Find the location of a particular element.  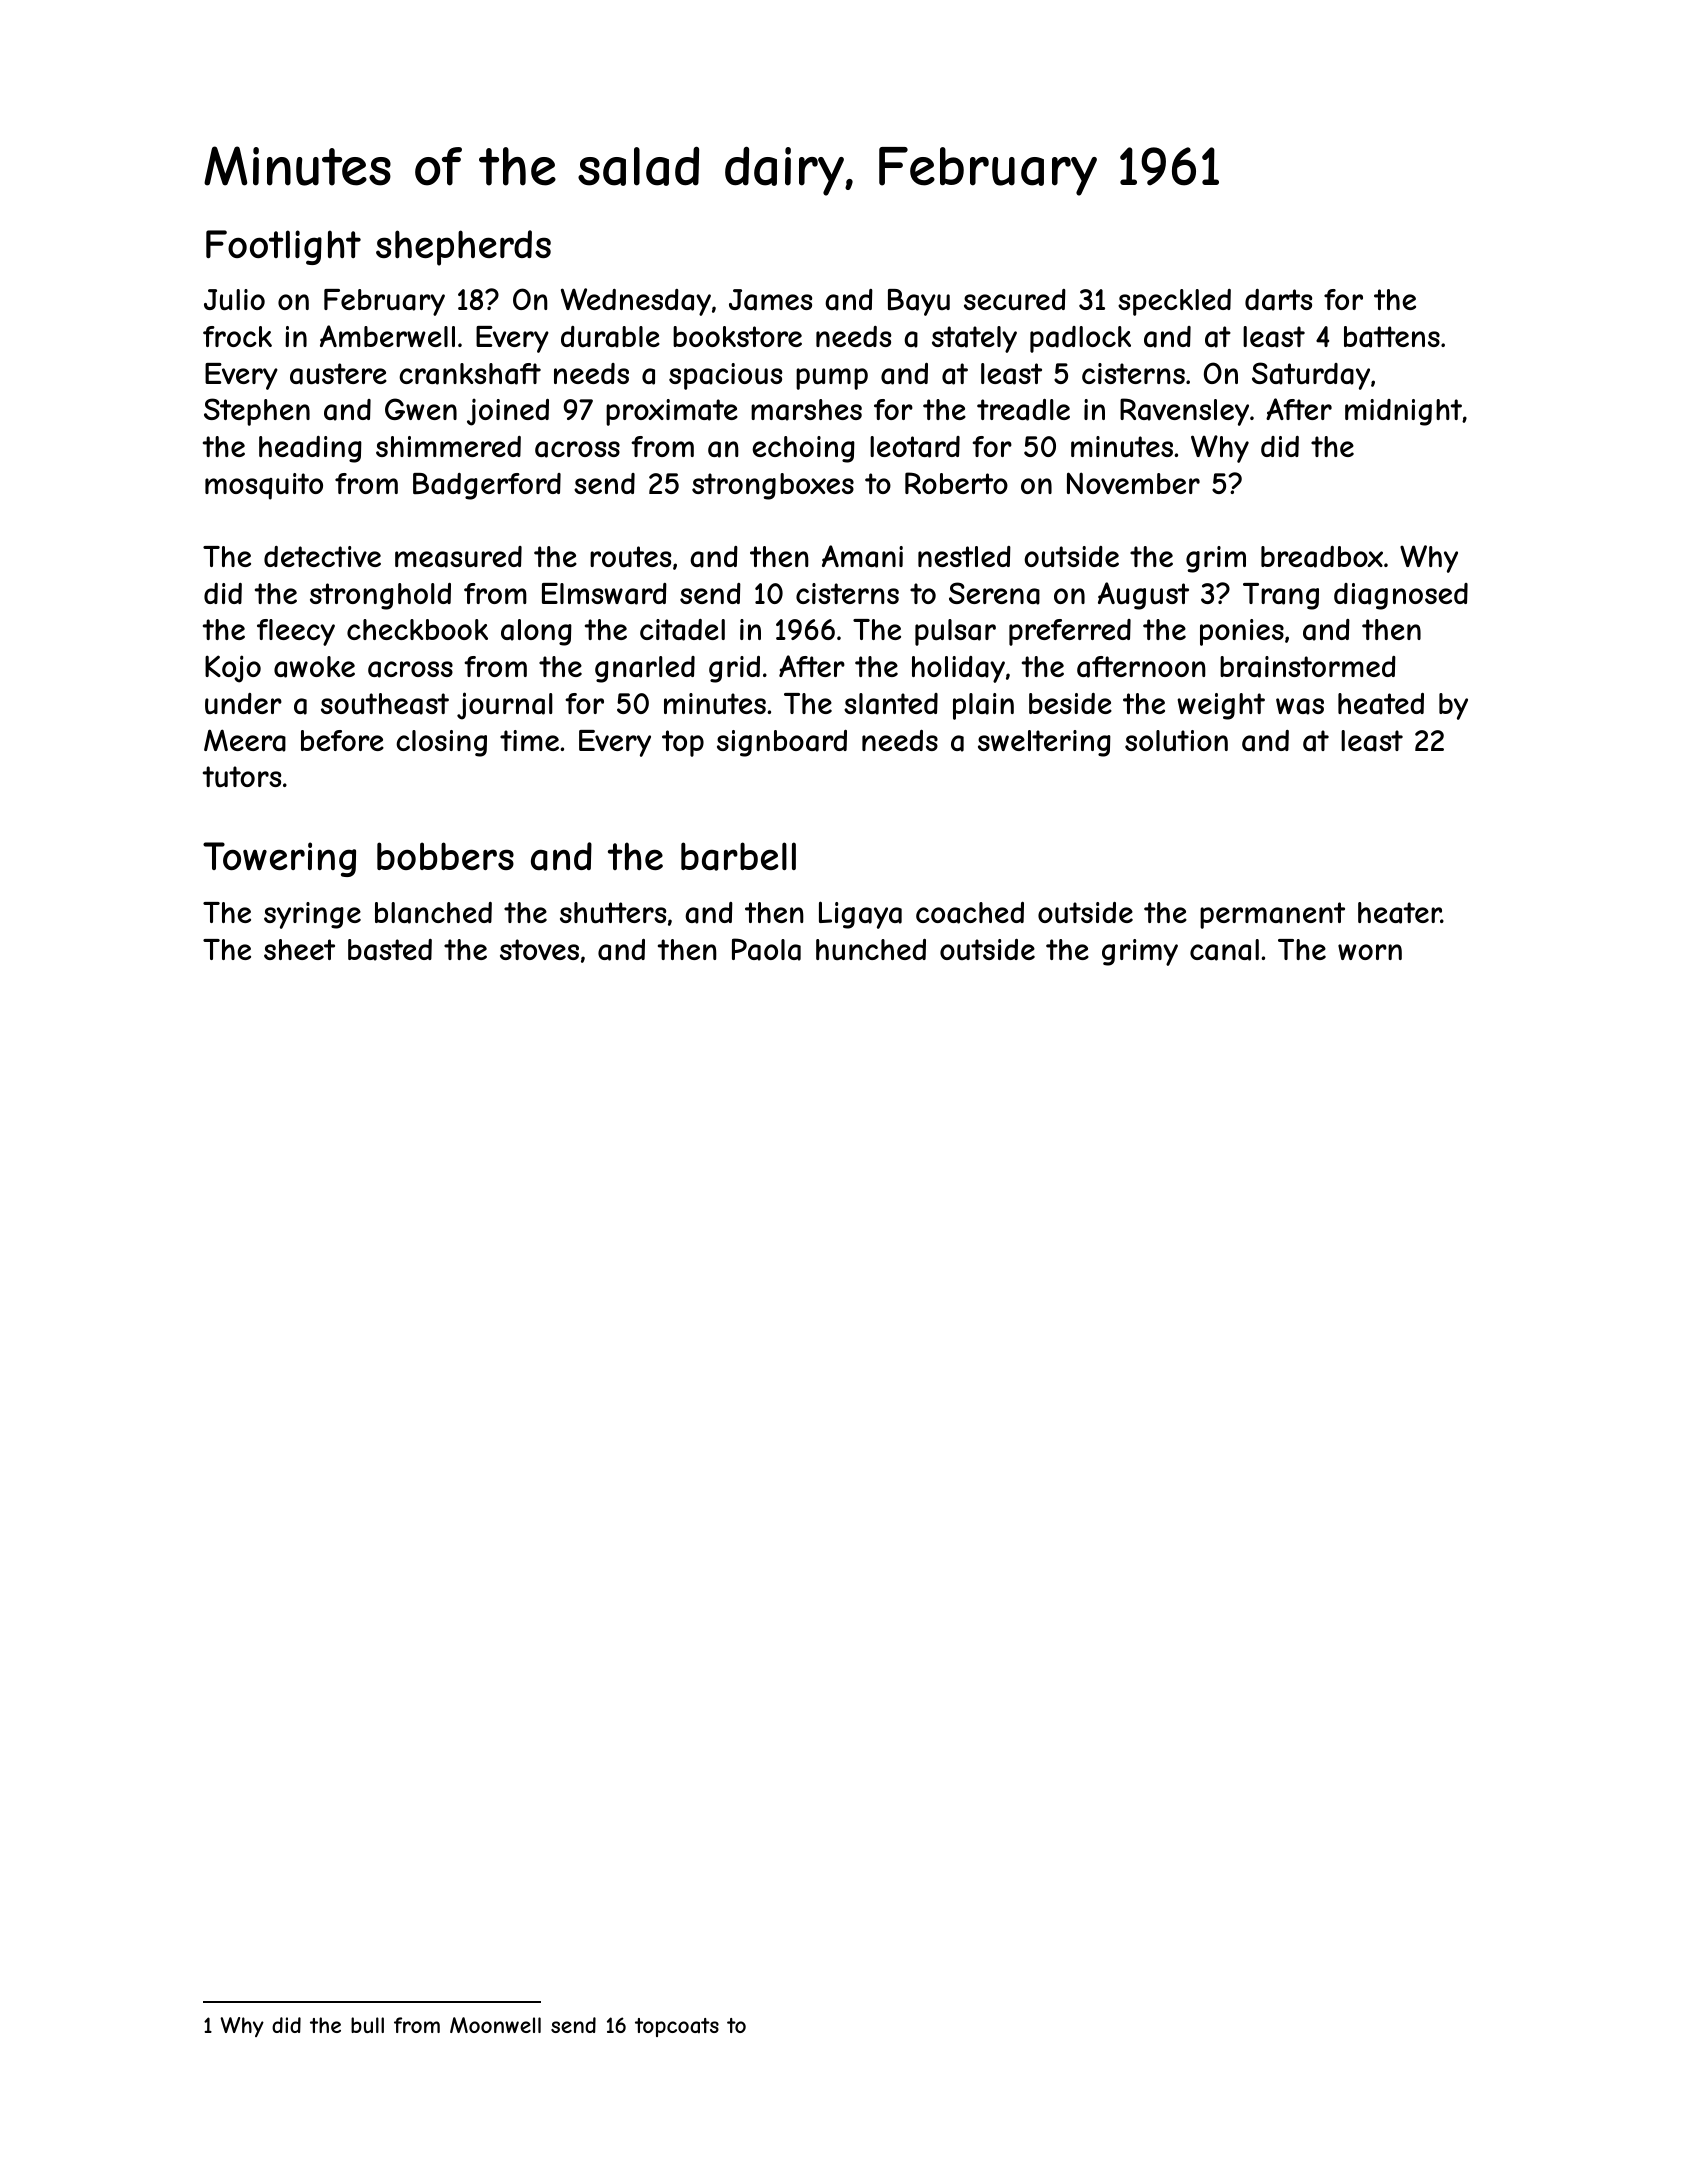

battens is located at coordinates (1392, 337).
